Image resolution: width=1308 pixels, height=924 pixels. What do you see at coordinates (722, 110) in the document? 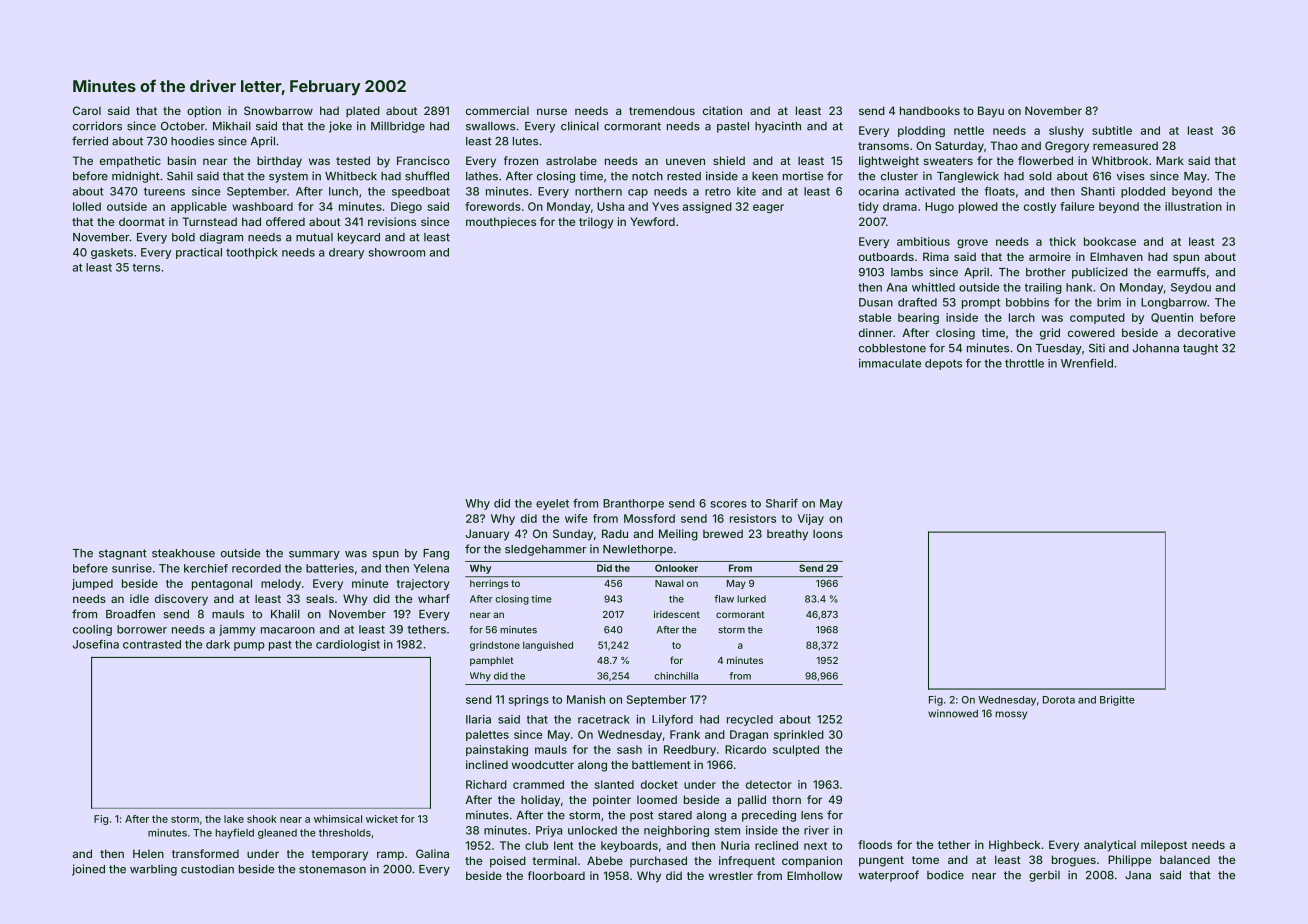
I see `citation` at bounding box center [722, 110].
